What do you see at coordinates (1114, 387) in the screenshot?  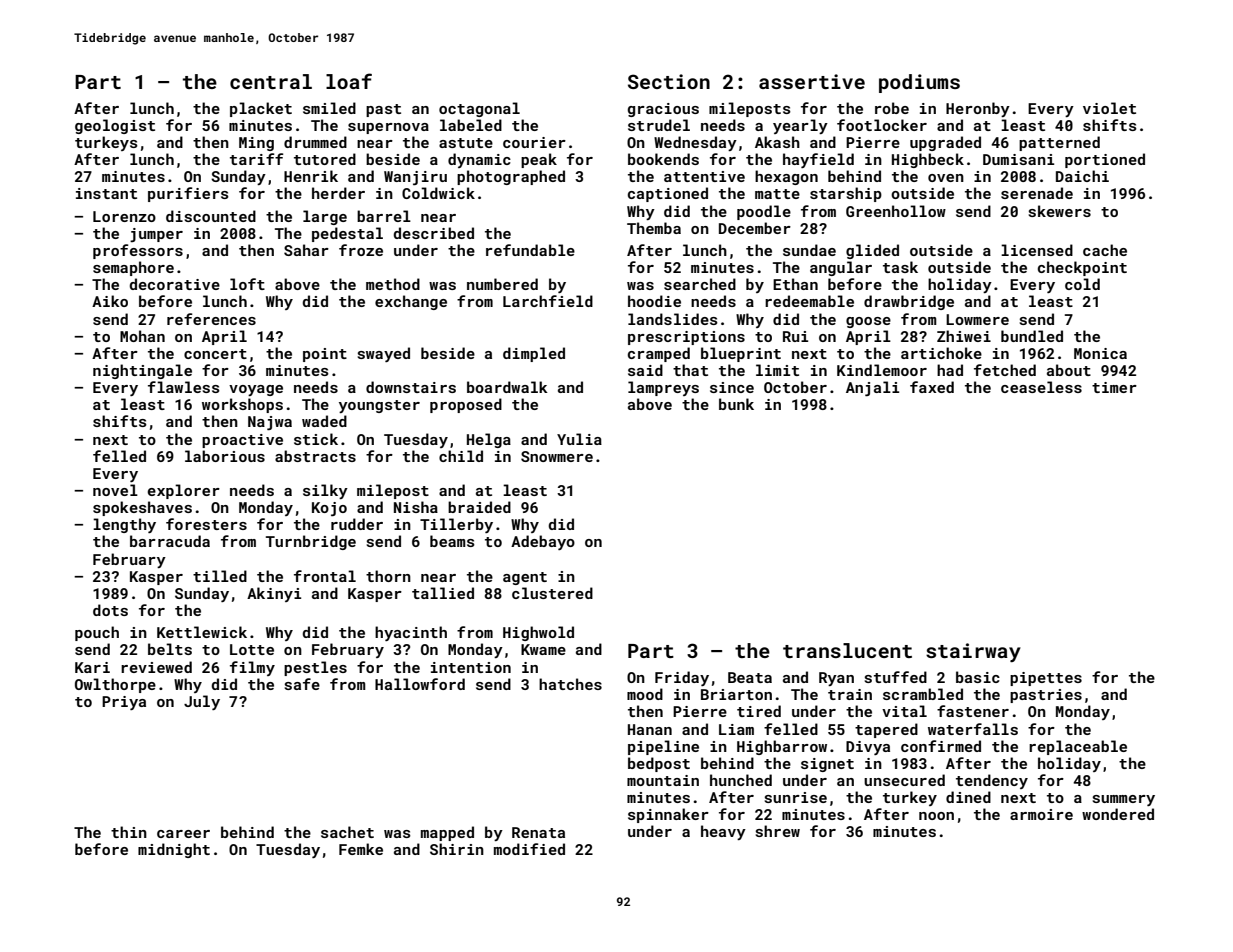 I see `timer` at bounding box center [1114, 387].
